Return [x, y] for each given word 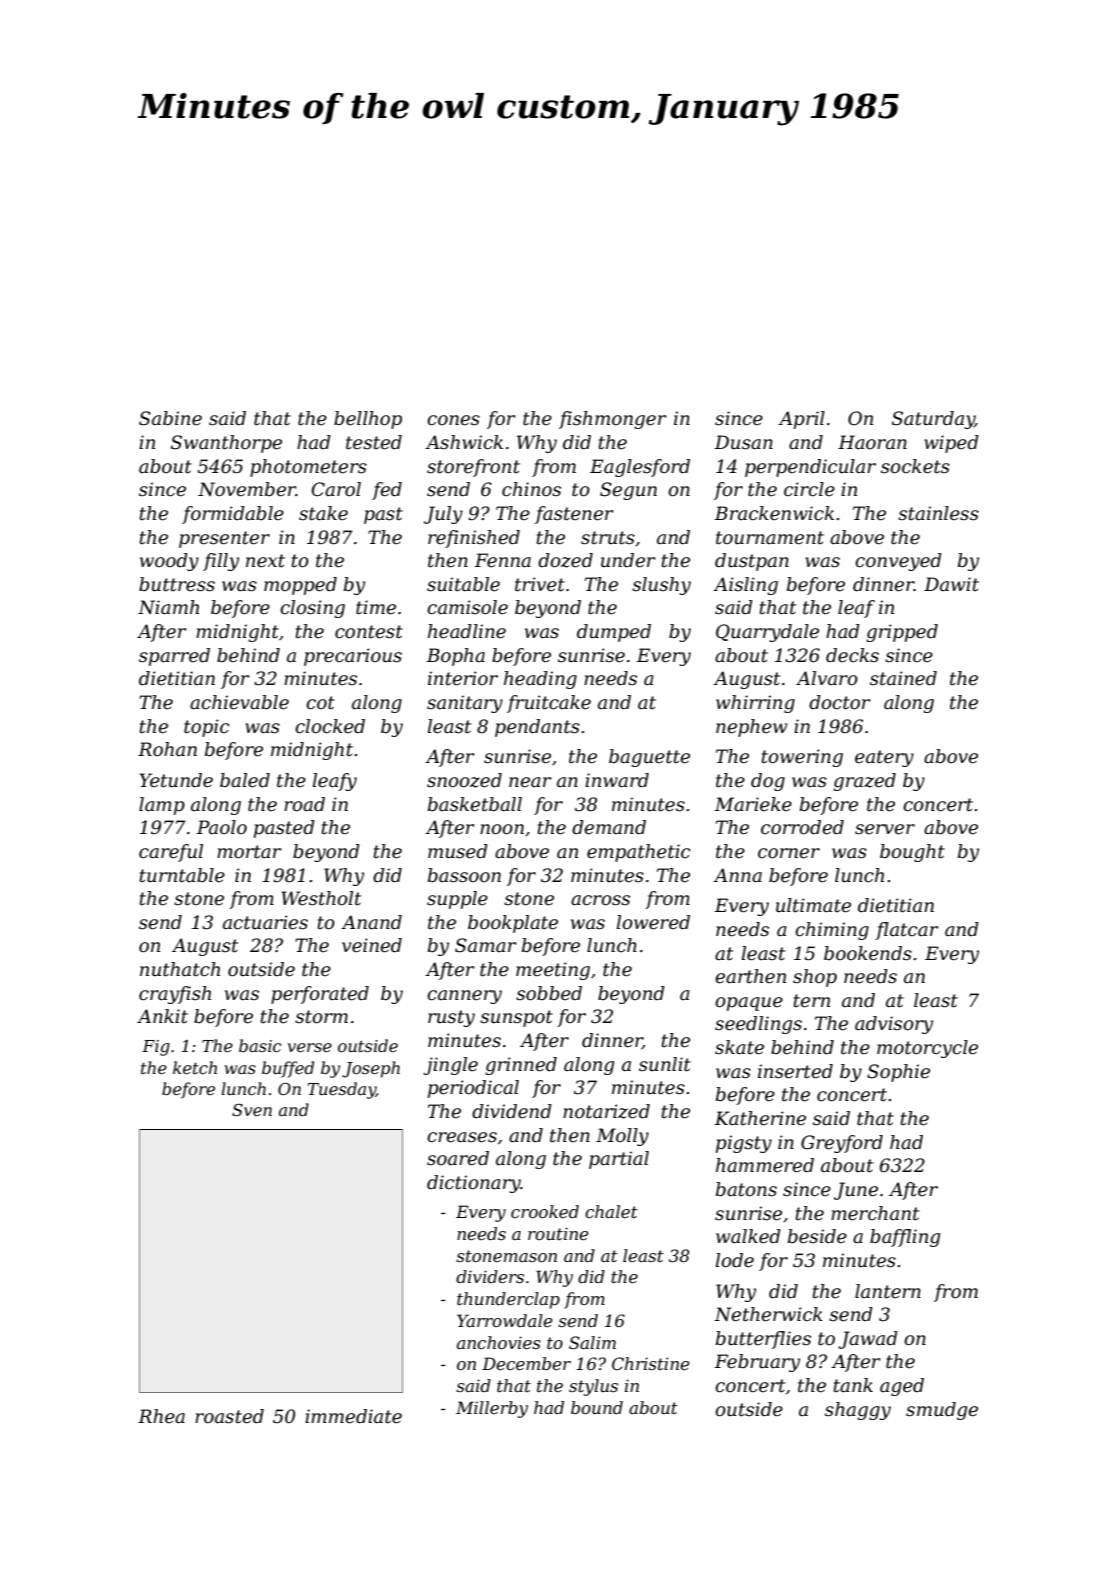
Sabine [170, 418]
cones [453, 420]
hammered [765, 1165]
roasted [229, 1416]
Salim [592, 1342]
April [801, 420]
